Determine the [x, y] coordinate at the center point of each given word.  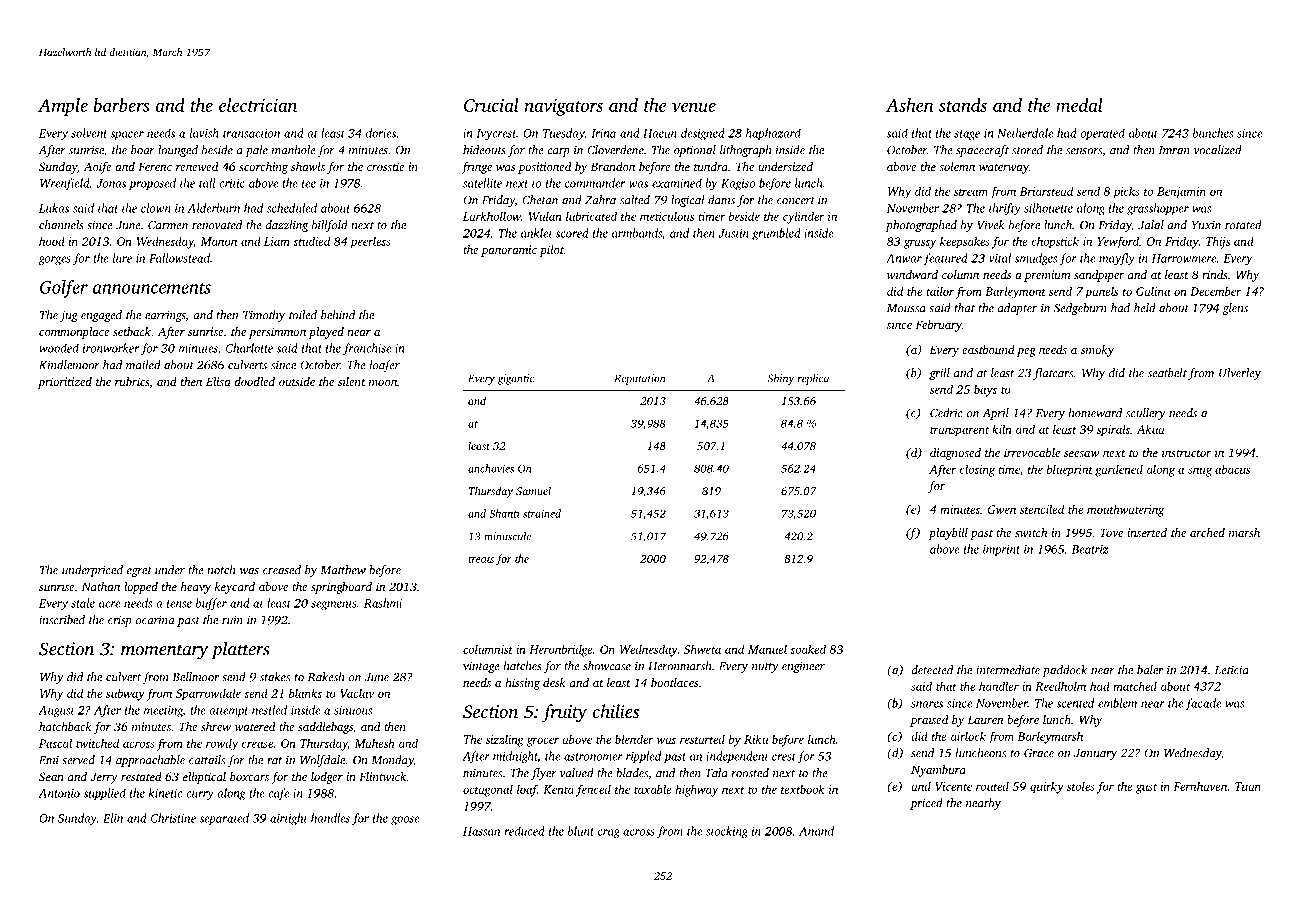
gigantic [515, 379]
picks [1126, 192]
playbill [948, 534]
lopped [141, 588]
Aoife [98, 168]
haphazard [773, 134]
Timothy [264, 316]
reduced [524, 831]
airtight [289, 819]
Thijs [1218, 242]
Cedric [946, 413]
